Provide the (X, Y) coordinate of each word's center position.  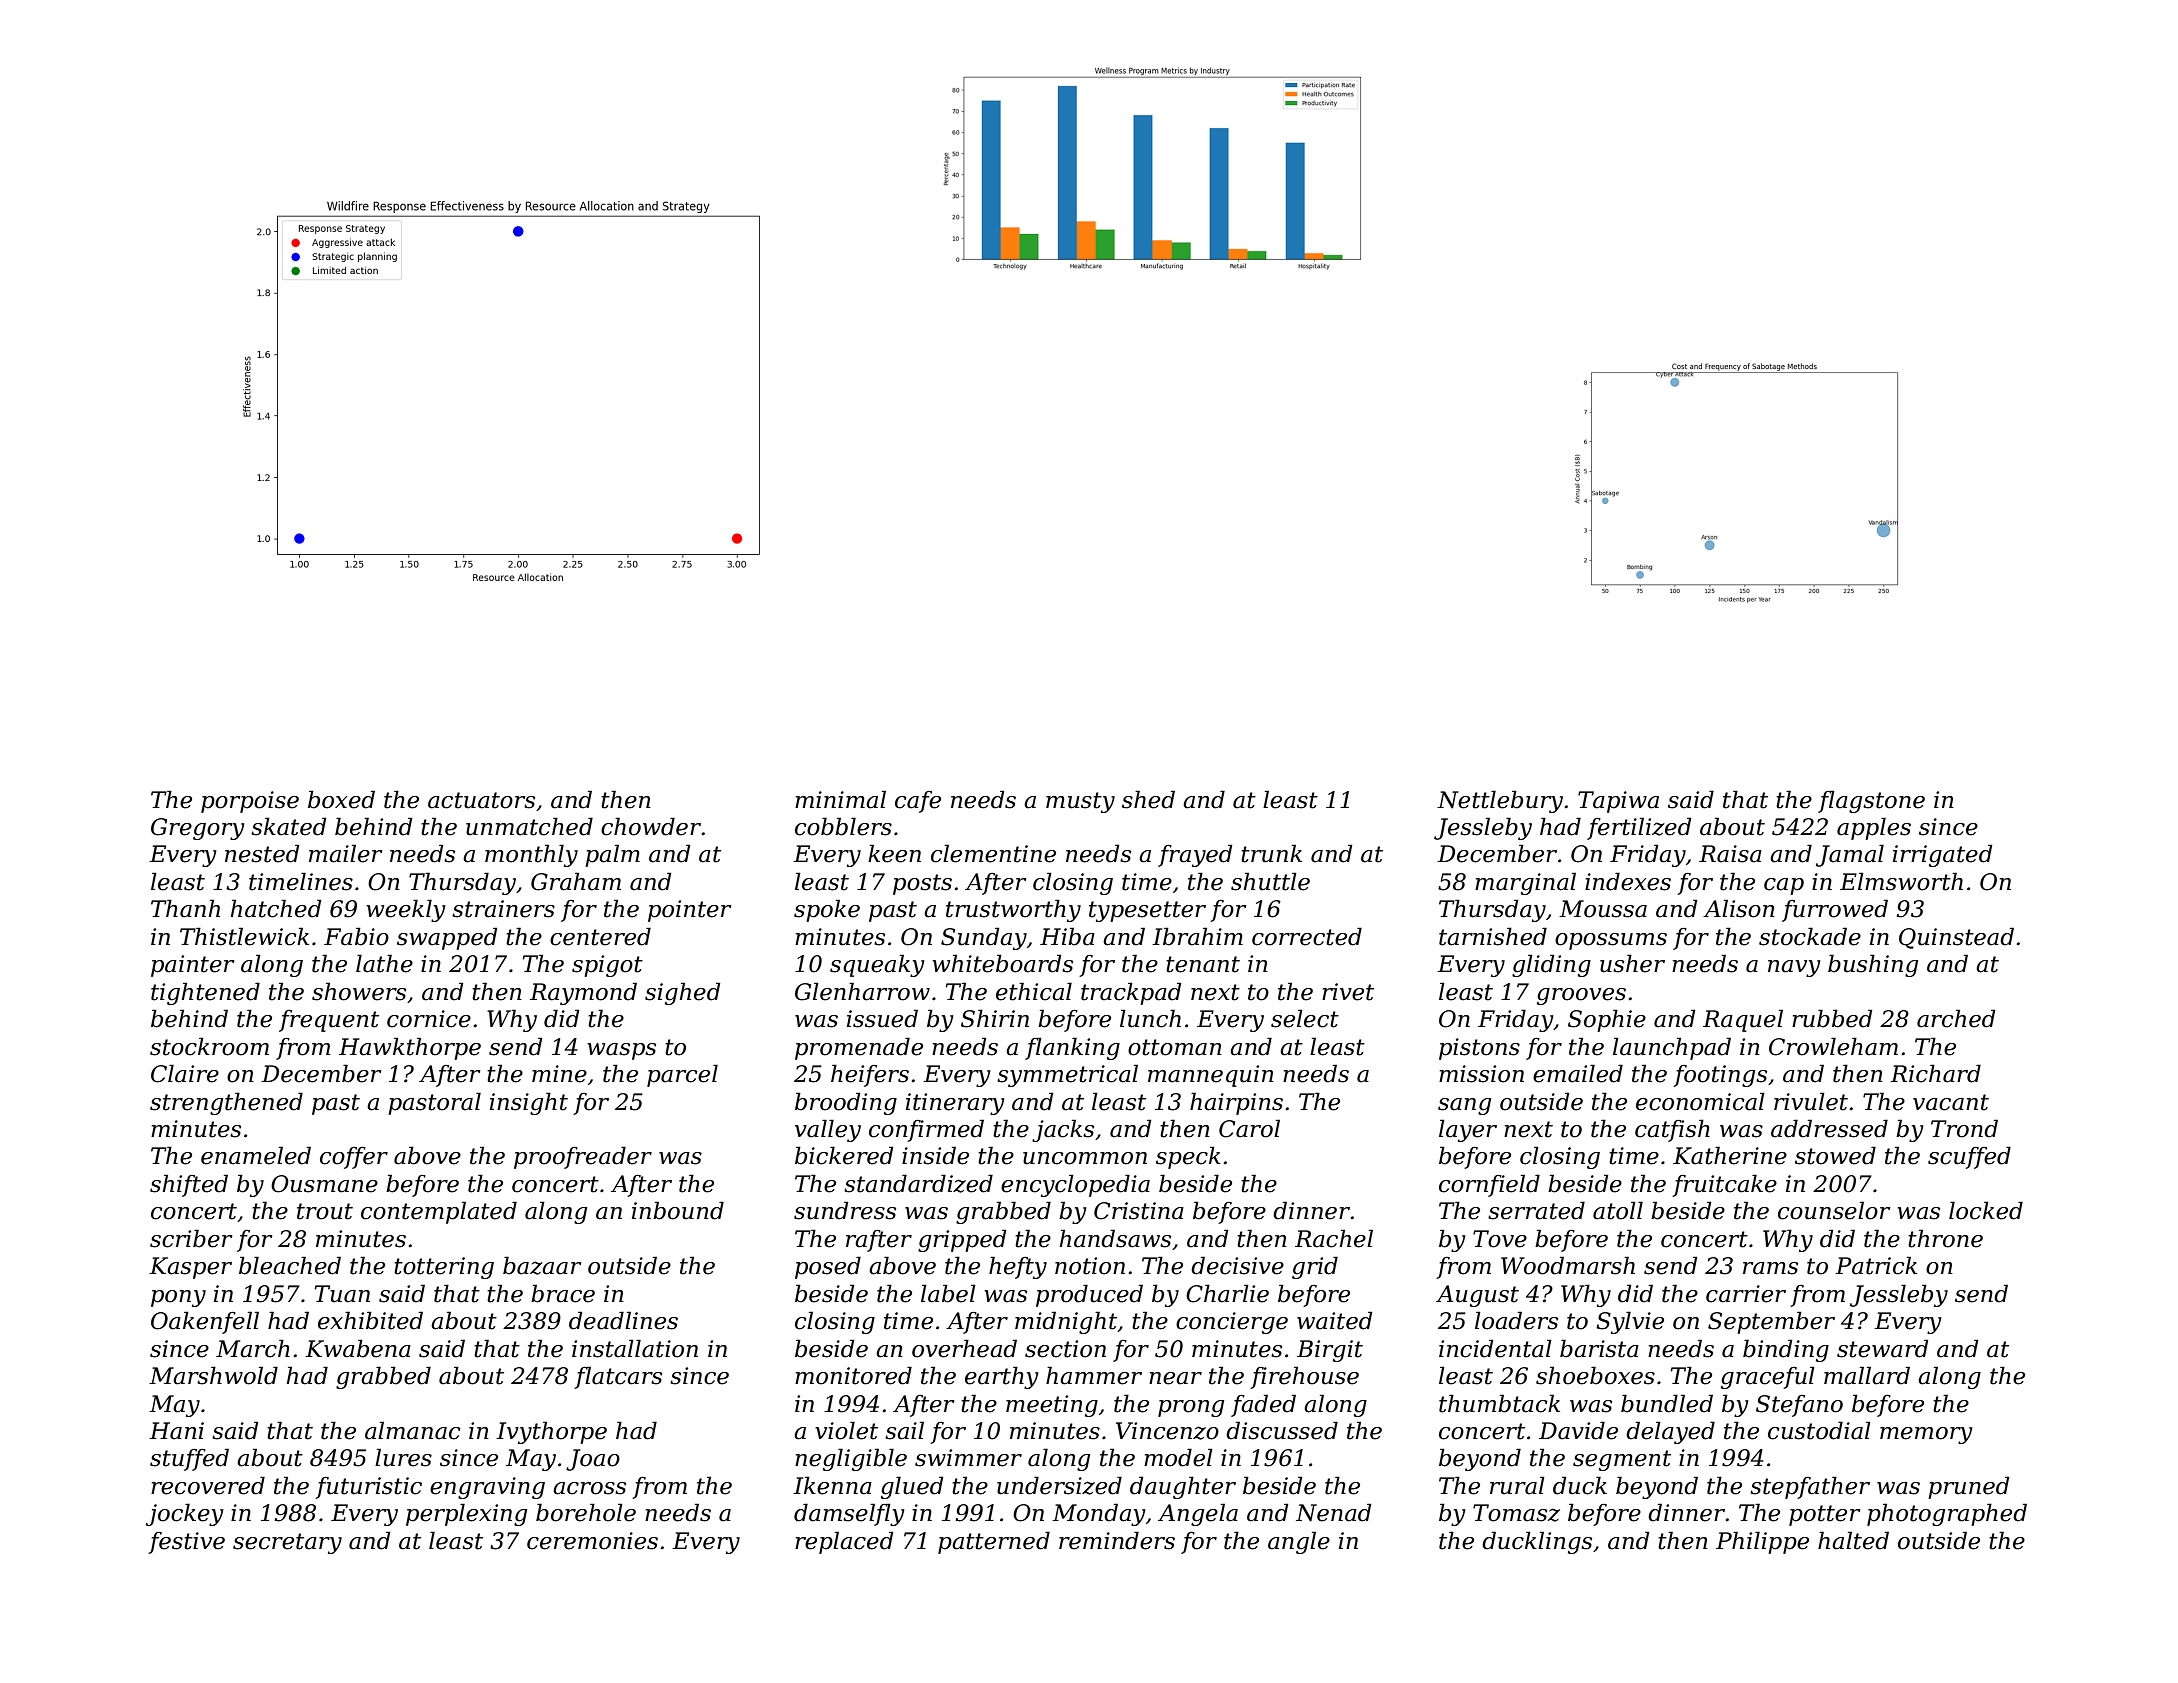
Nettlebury (1500, 801)
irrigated (1942, 855)
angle (1299, 1542)
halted (1853, 1540)
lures (403, 1457)
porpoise (250, 802)
